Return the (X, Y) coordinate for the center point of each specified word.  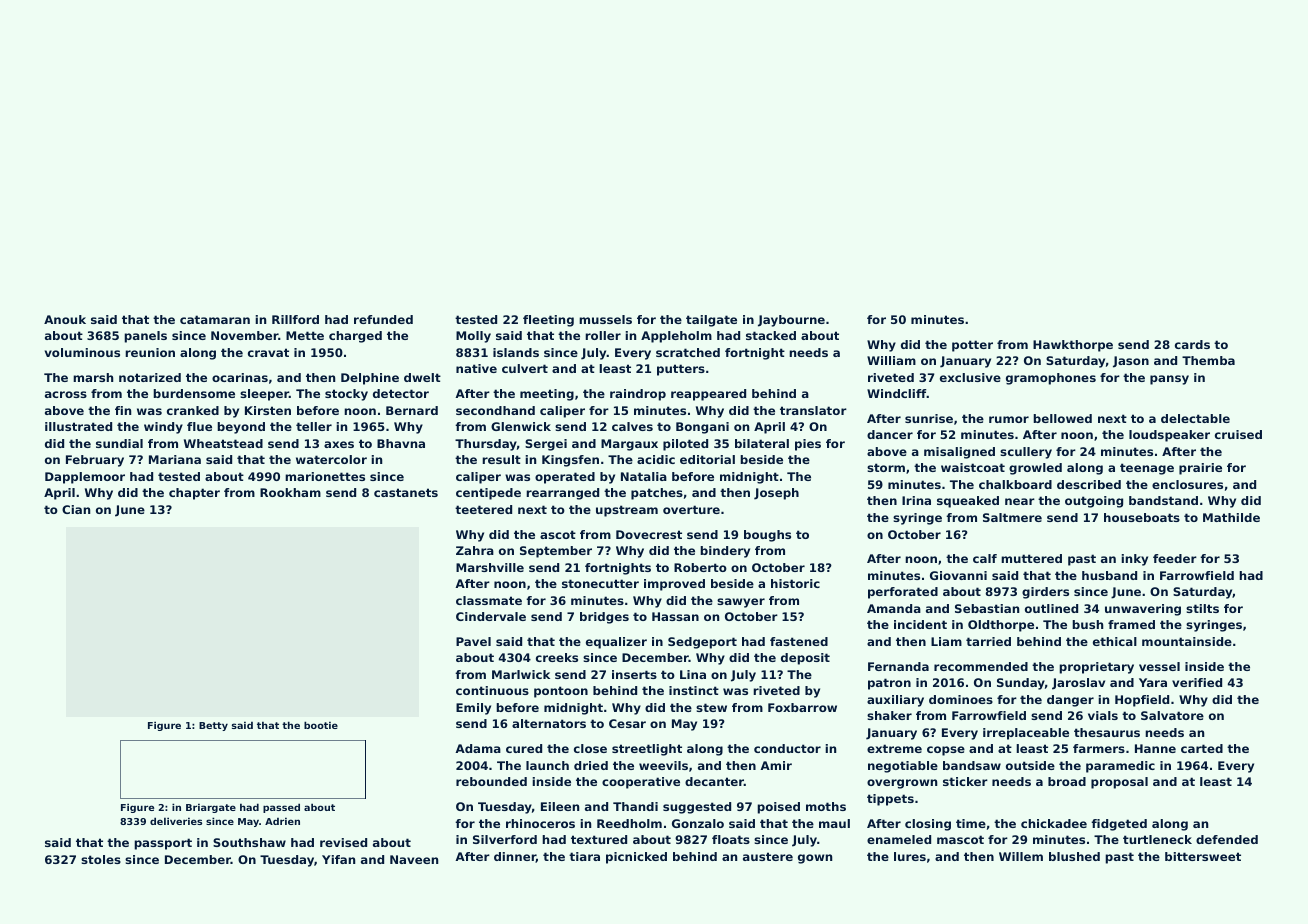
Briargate (211, 808)
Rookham (290, 492)
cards (1192, 344)
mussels (605, 319)
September (556, 552)
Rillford (295, 319)
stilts (1202, 608)
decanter (714, 781)
